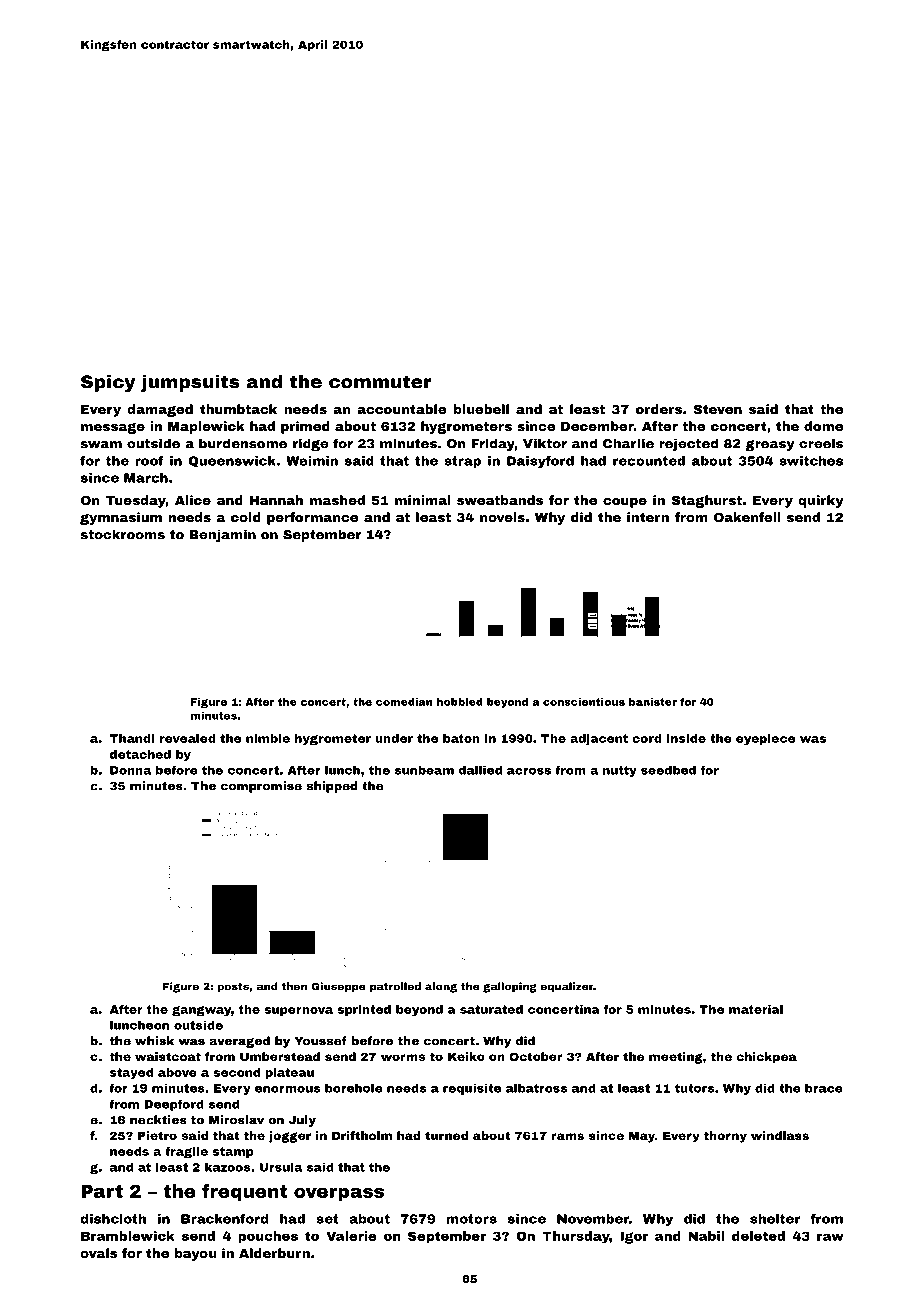 This document has height=1308, width=924. Describe the element at coordinates (195, 1254) in the document. I see `bayou` at that location.
